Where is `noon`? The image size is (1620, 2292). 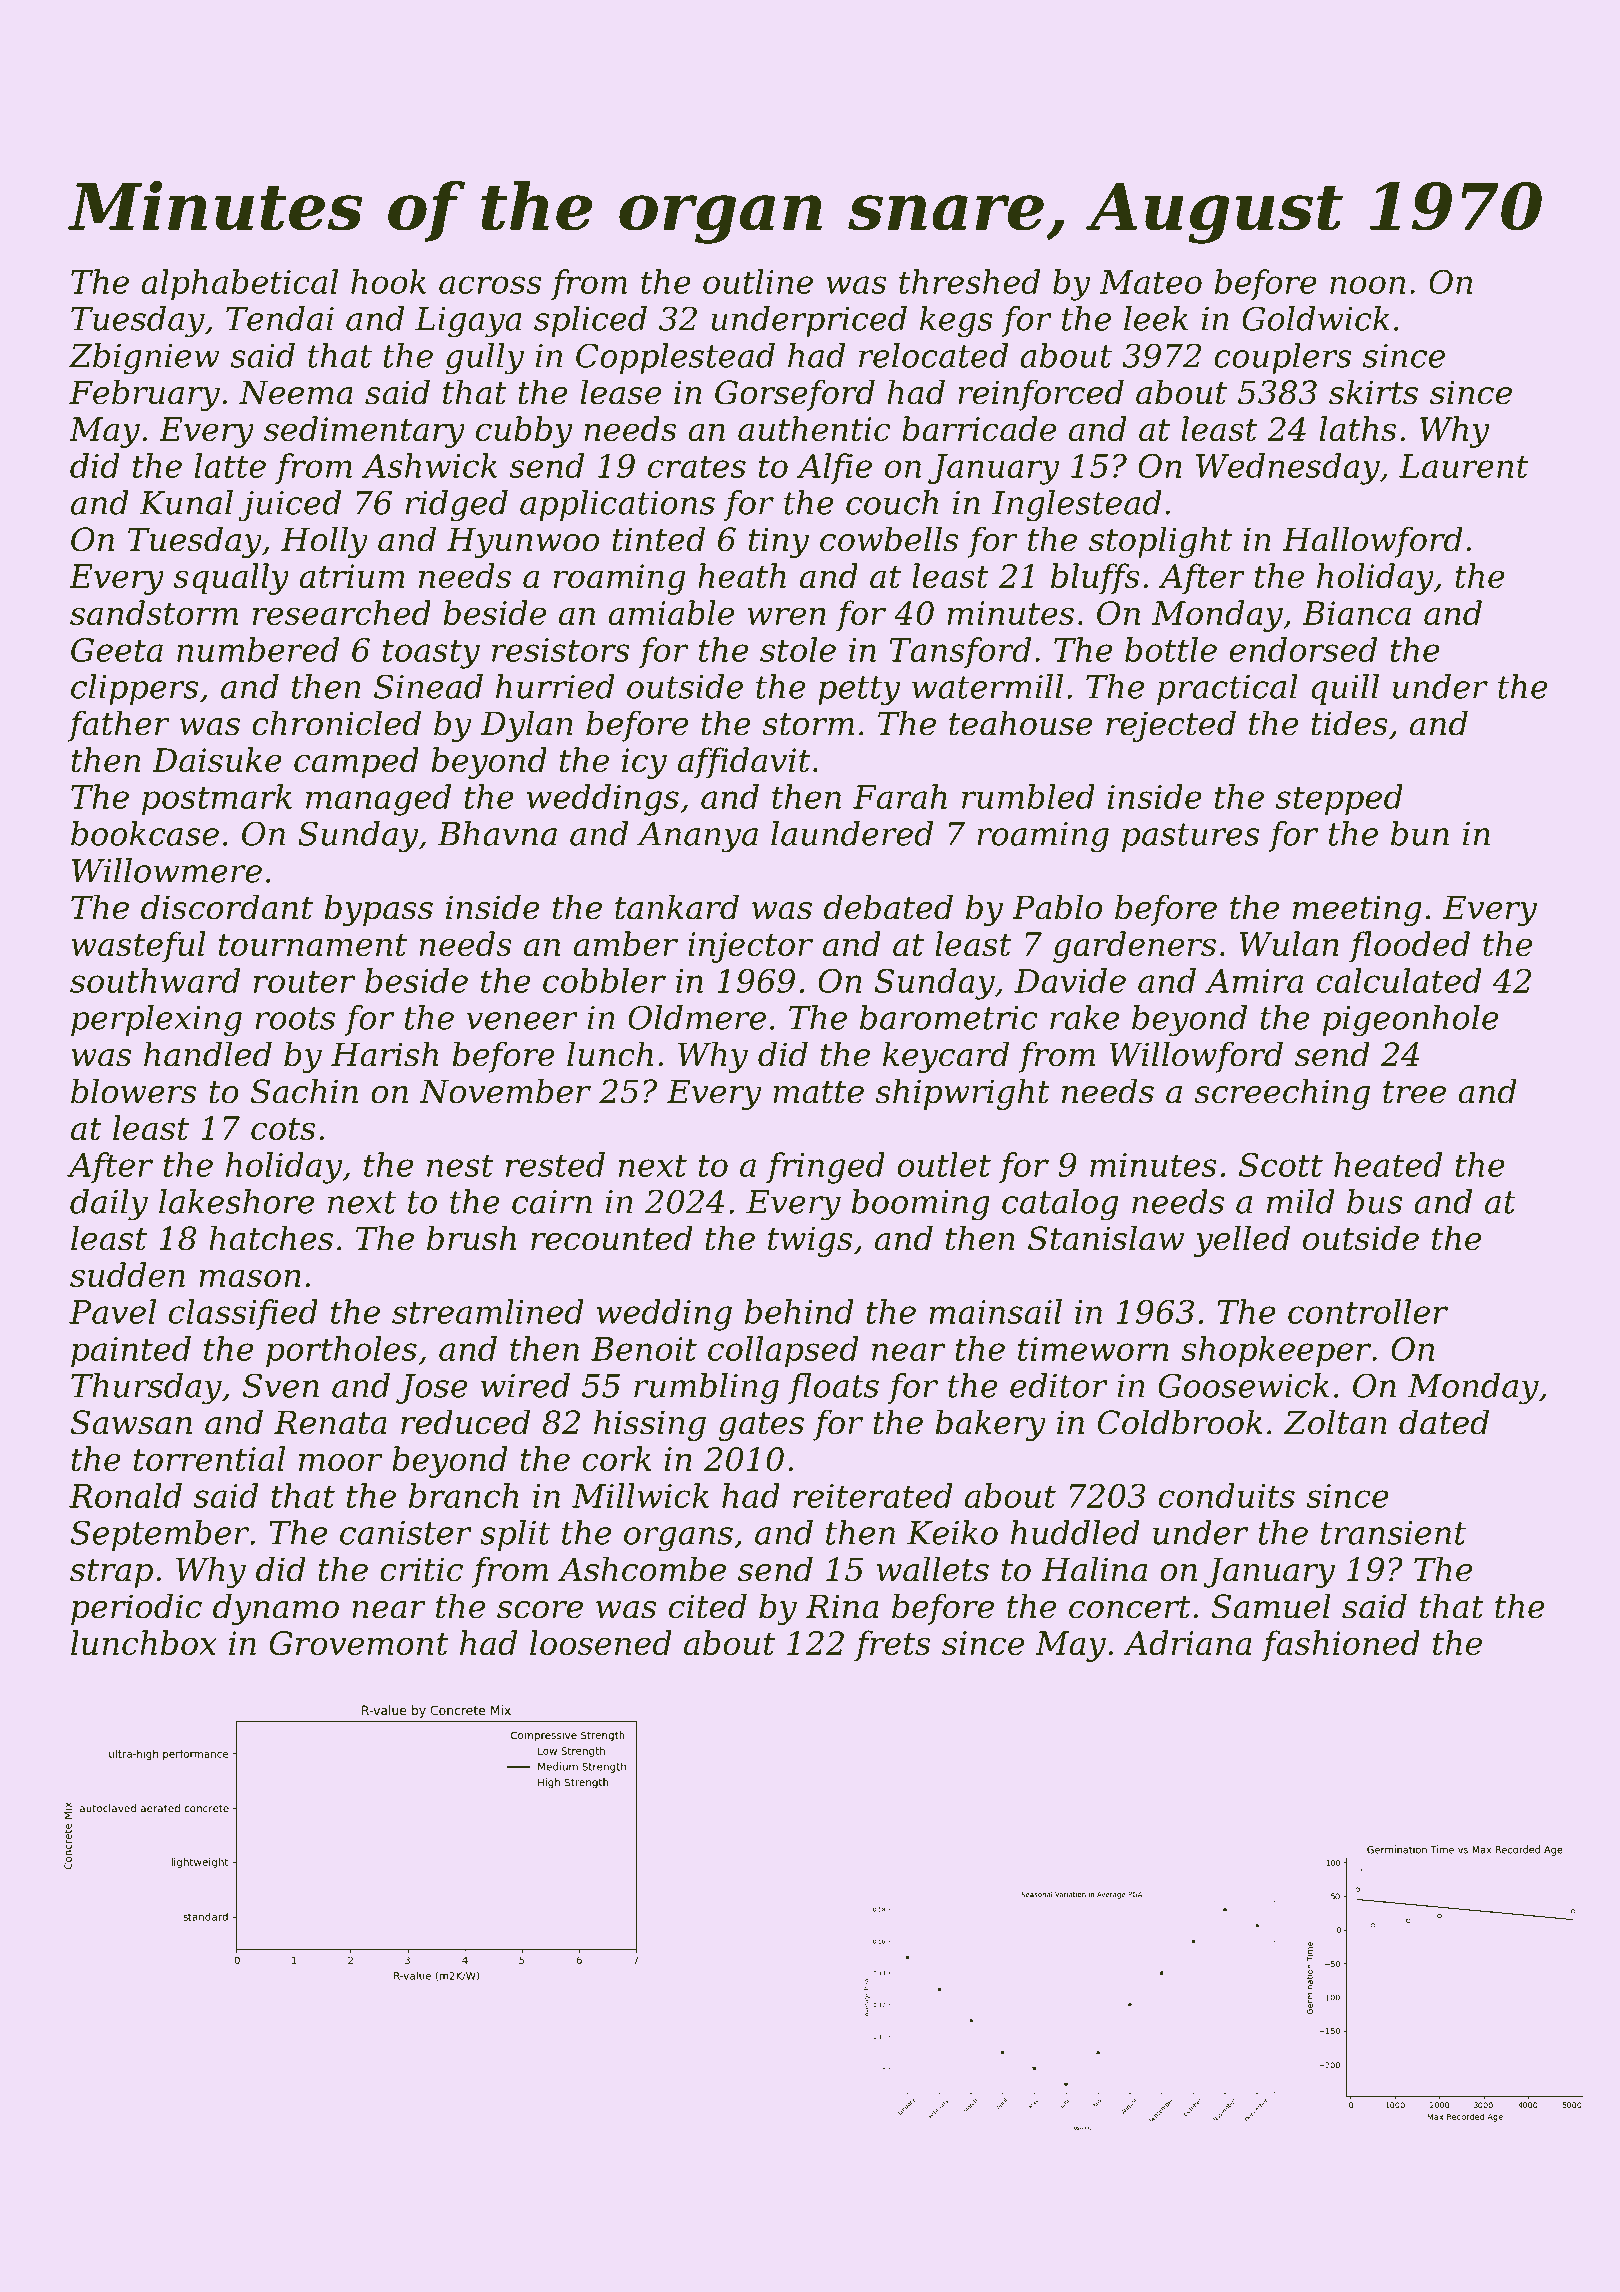 noon is located at coordinates (1367, 285).
